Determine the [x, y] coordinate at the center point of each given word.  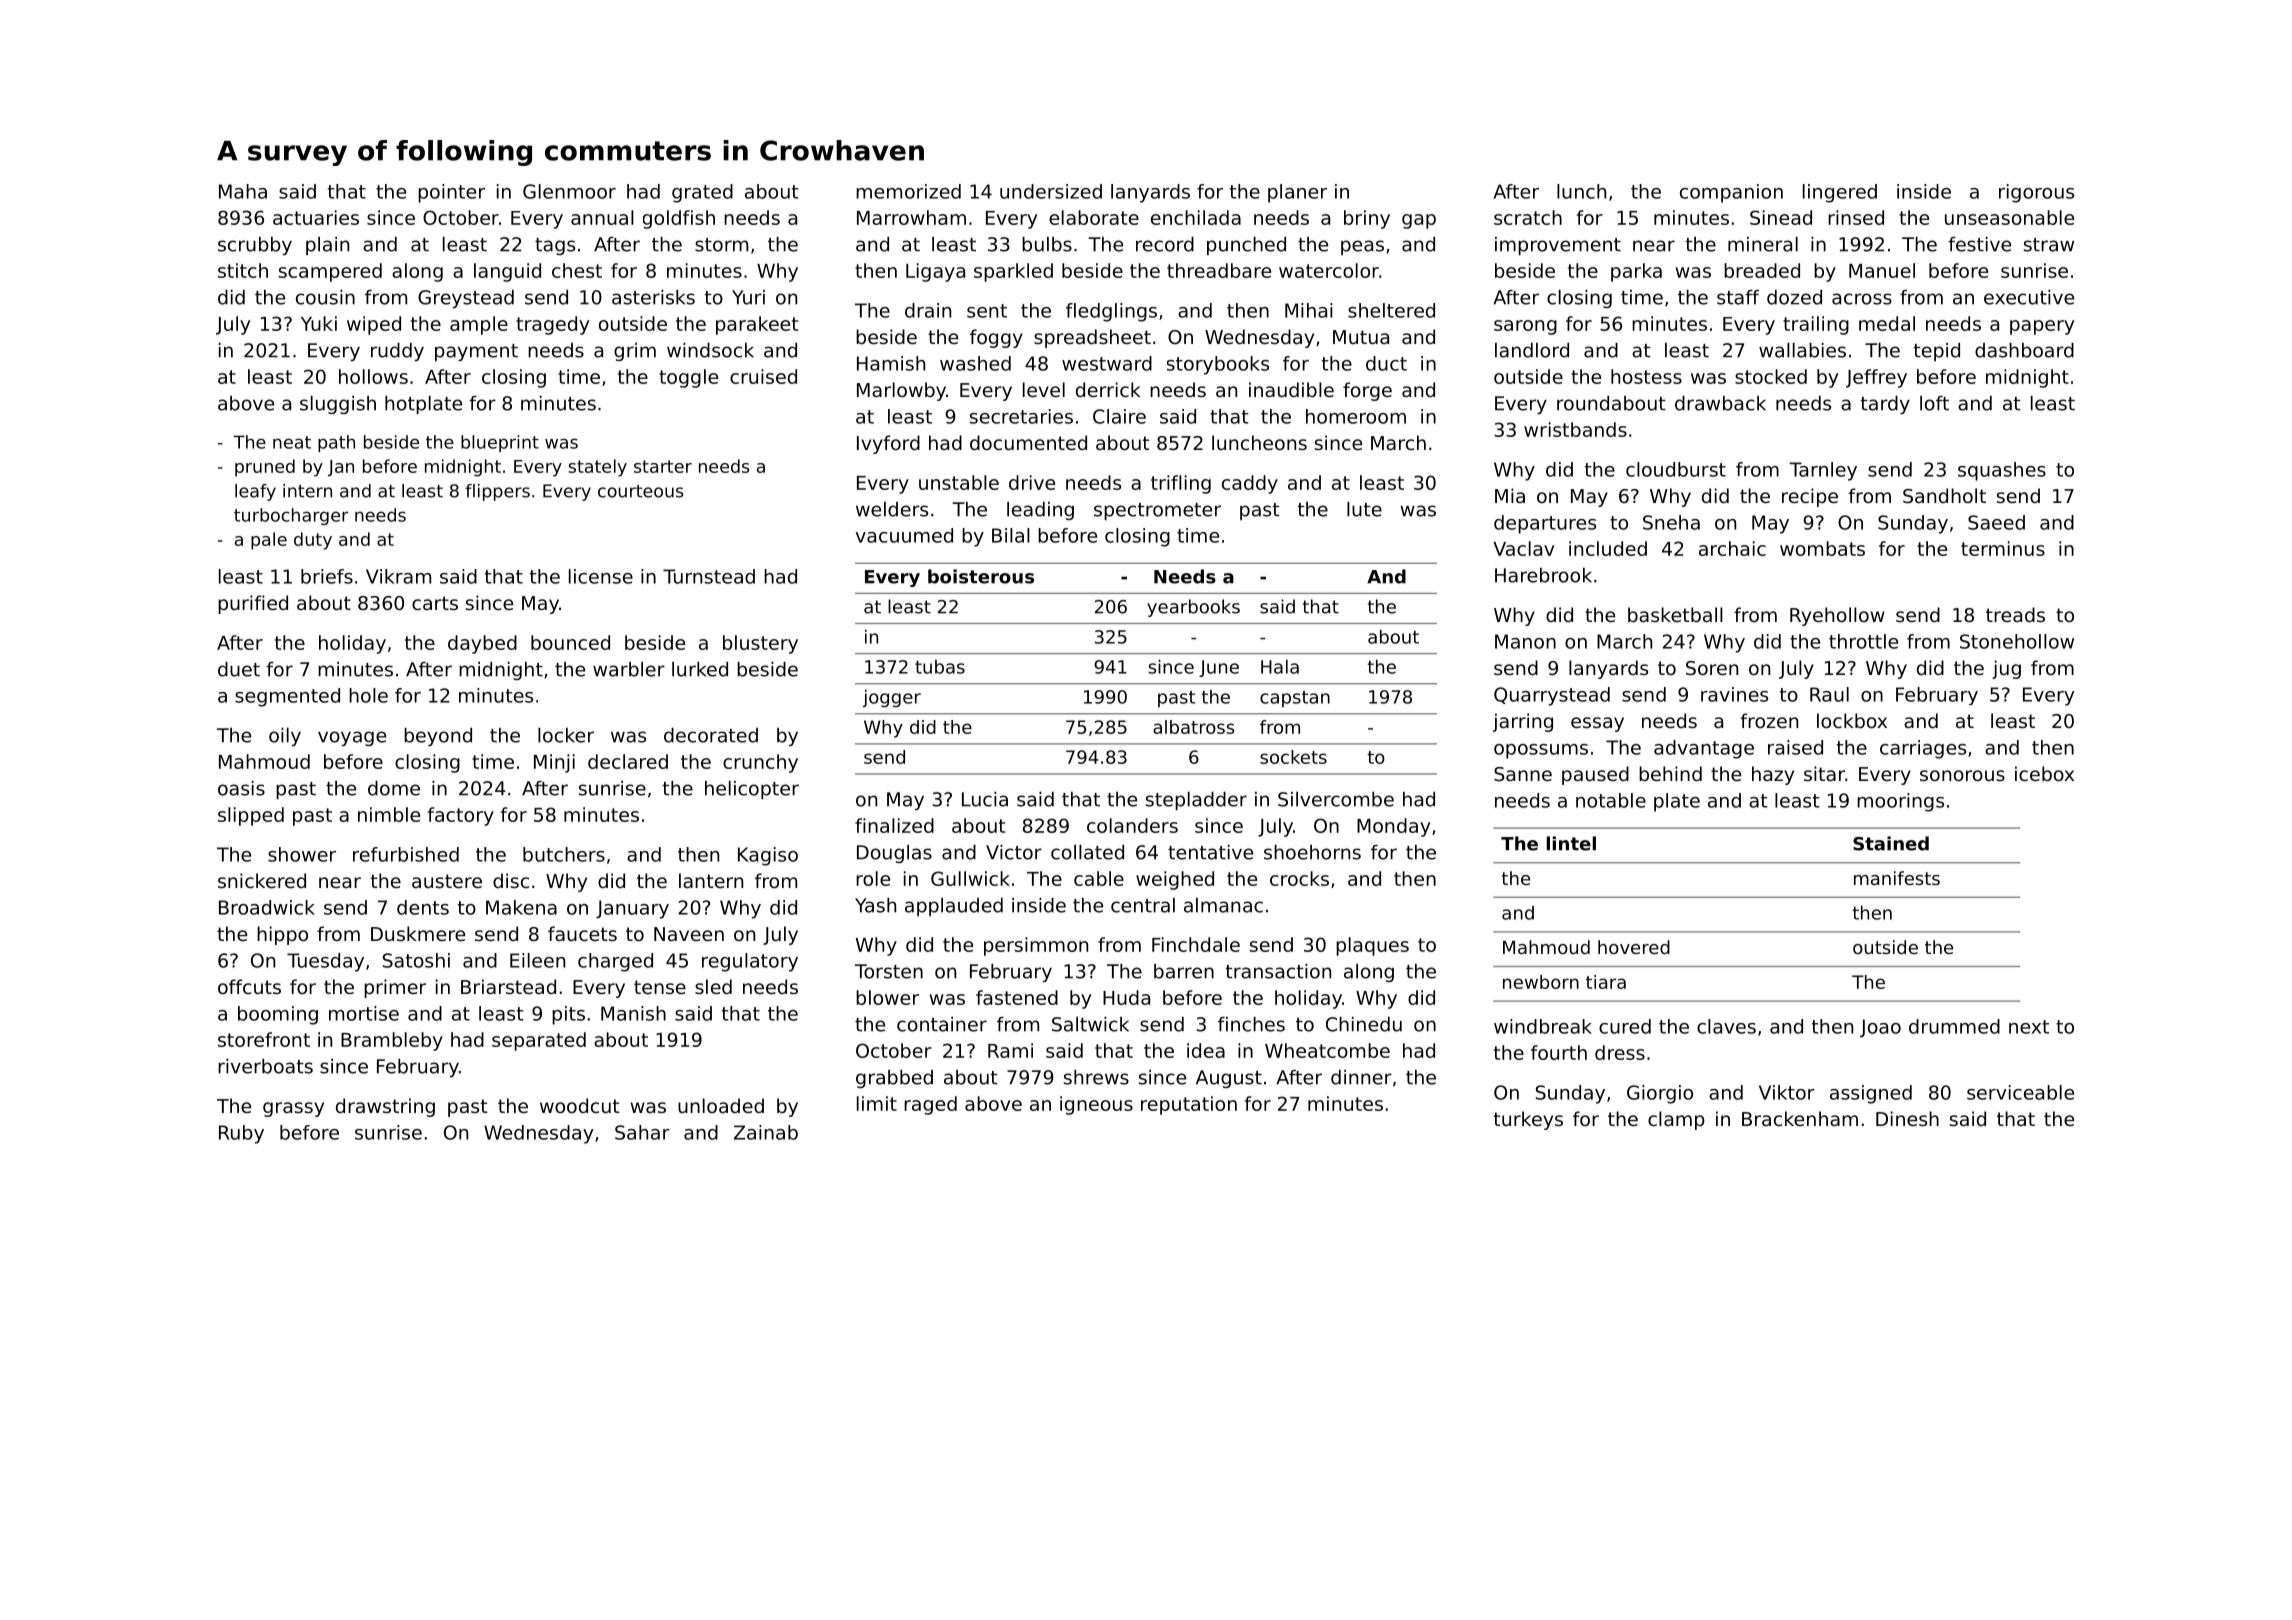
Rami [1010, 1050]
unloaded [721, 1105]
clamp [1676, 1120]
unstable [959, 482]
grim [635, 352]
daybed [482, 644]
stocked [1771, 376]
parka [1636, 272]
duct [1386, 363]
